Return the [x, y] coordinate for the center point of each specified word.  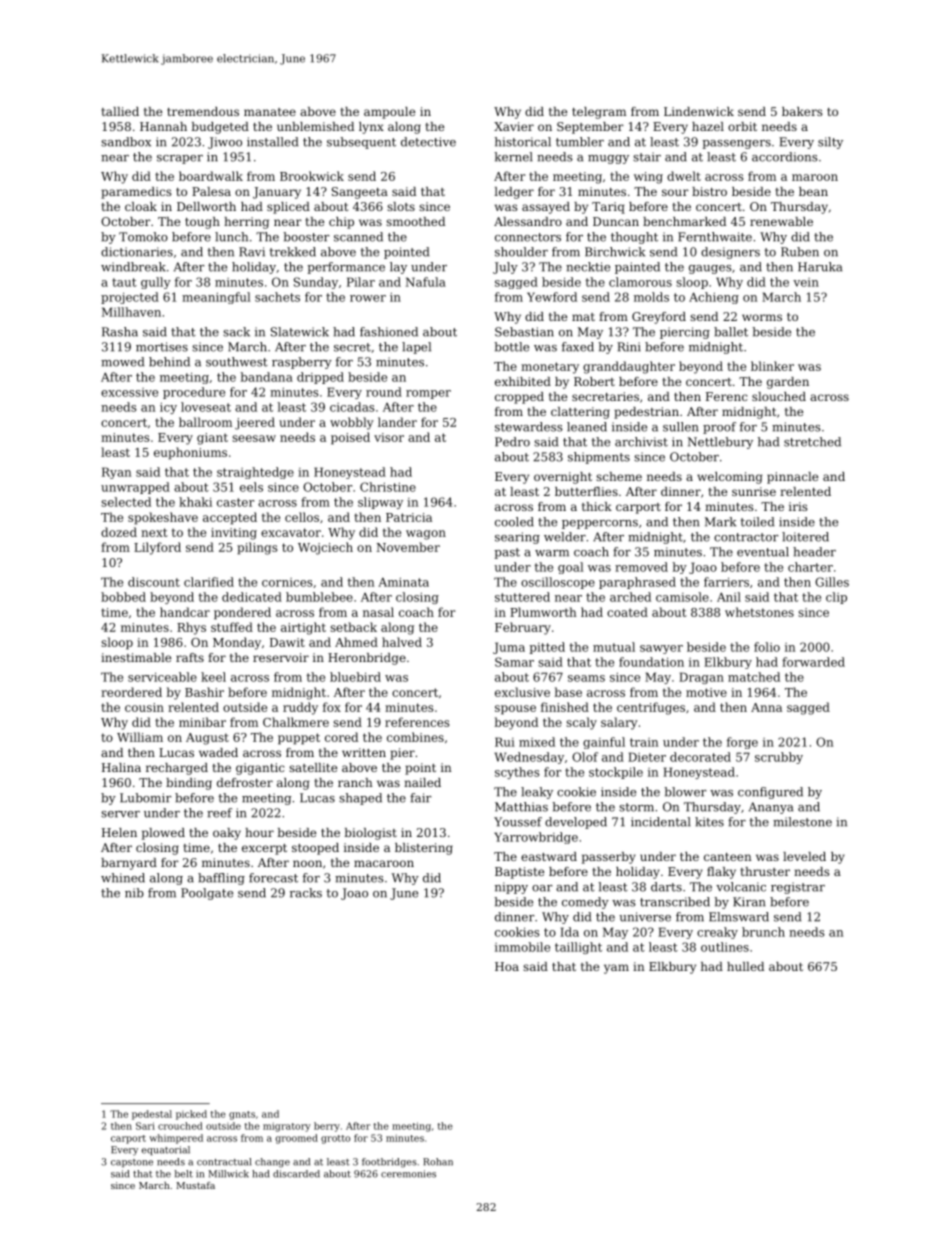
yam [616, 969]
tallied [120, 111]
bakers [802, 111]
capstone [132, 1163]
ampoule [389, 113]
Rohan [438, 1162]
